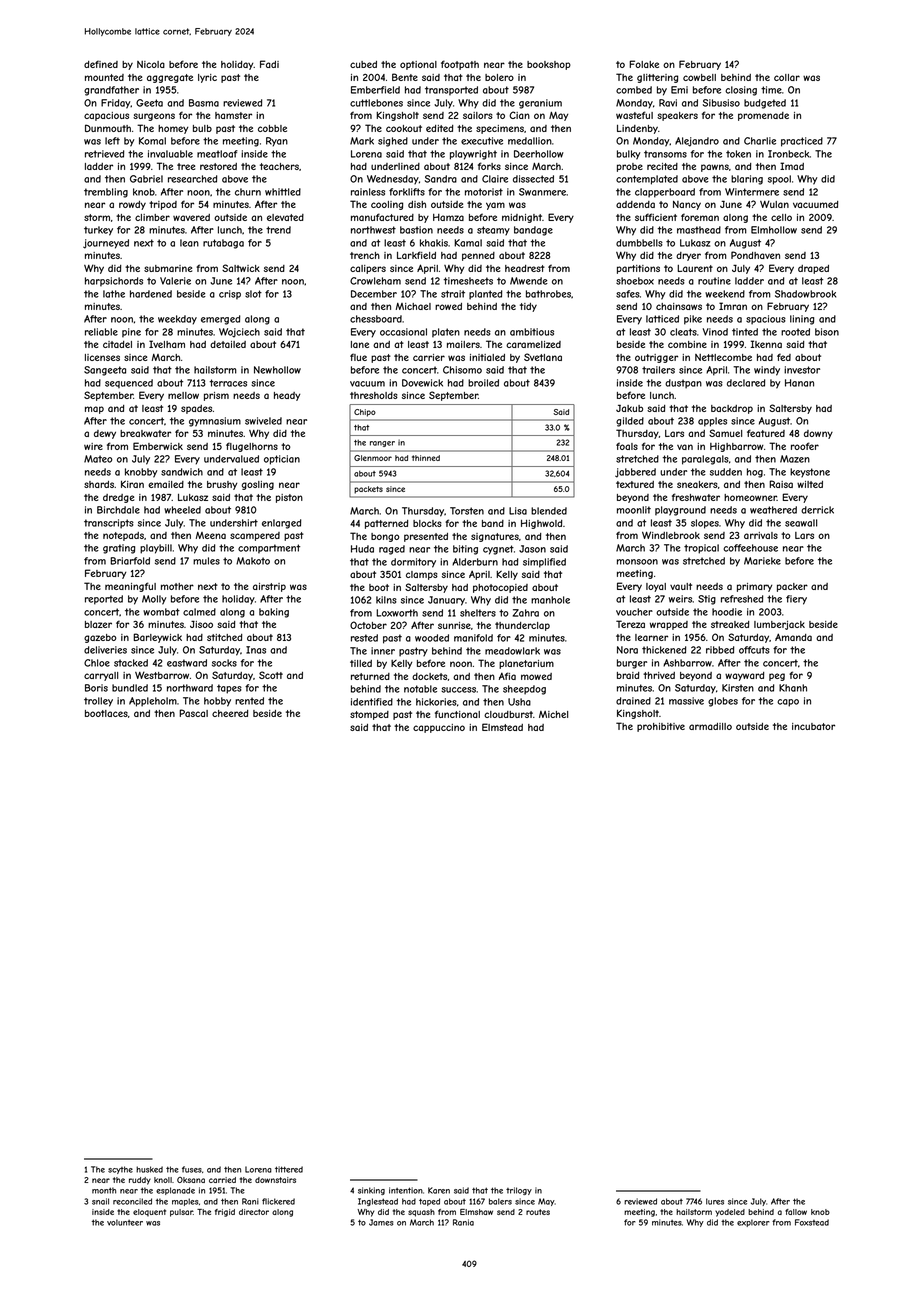 The image size is (924, 1308). What do you see at coordinates (519, 1191) in the document?
I see `trilogy` at bounding box center [519, 1191].
